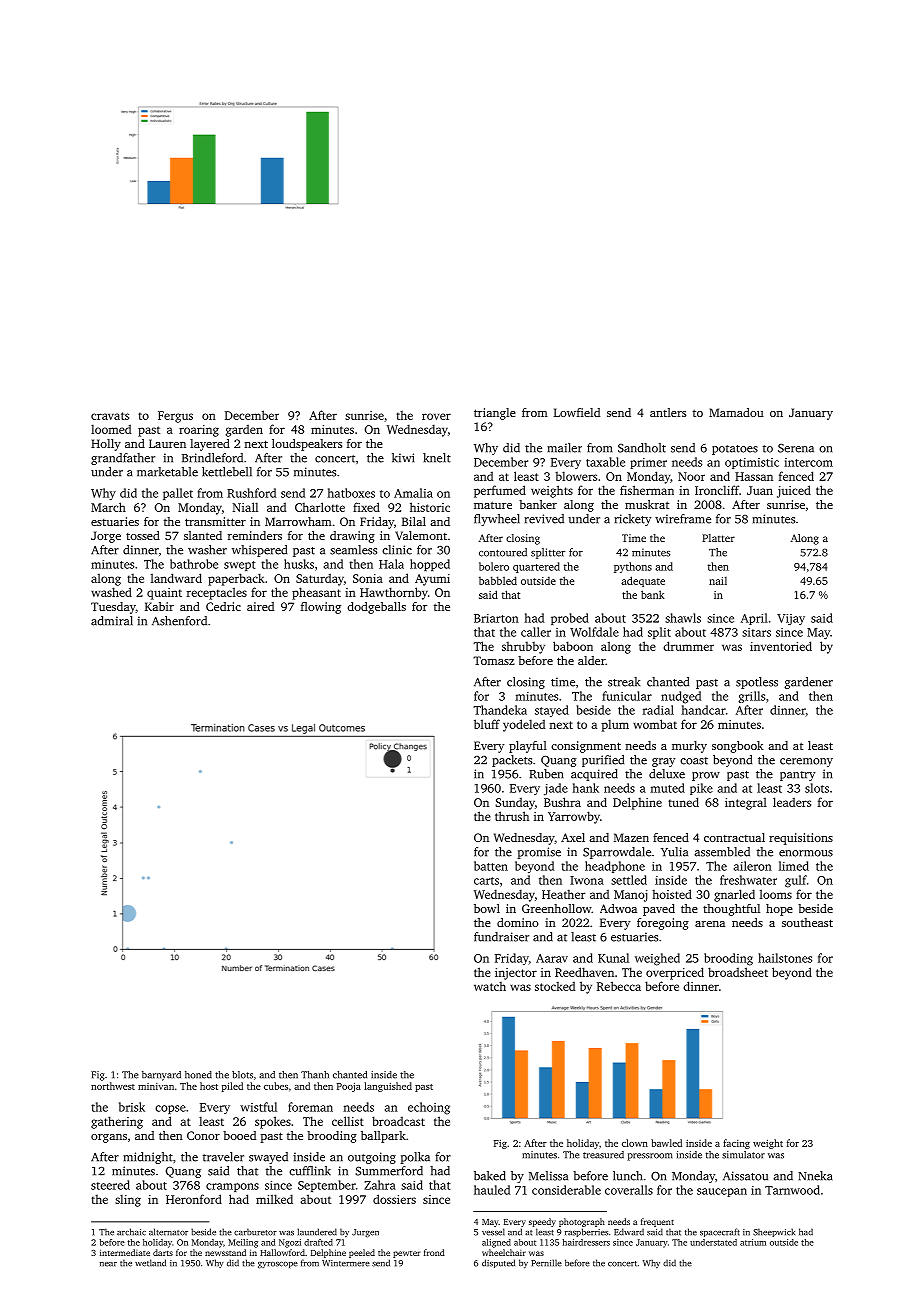  Describe the element at coordinates (113, 1086) in the document. I see `northwest` at that location.
